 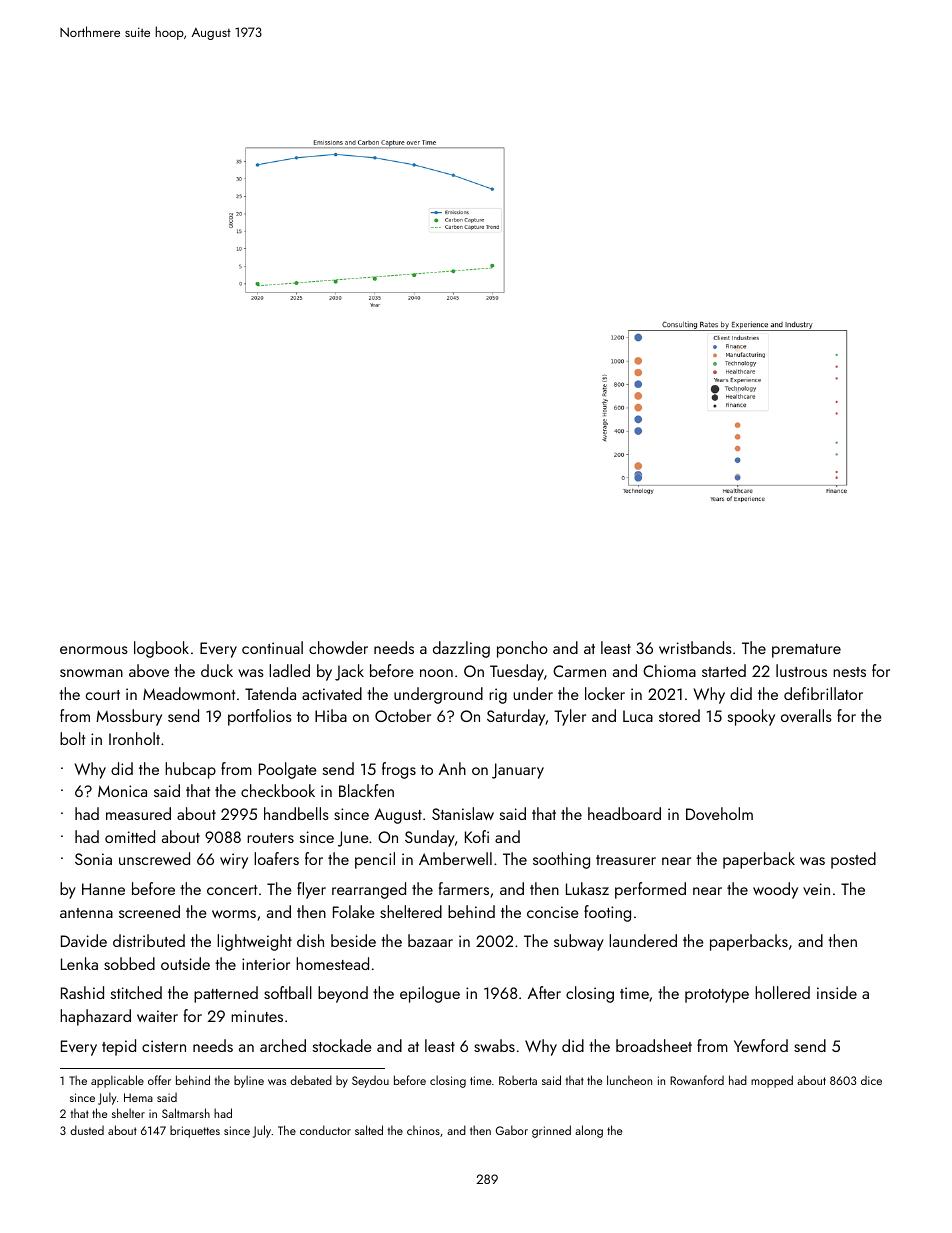 I want to click on Yewford, so click(x=761, y=1045).
